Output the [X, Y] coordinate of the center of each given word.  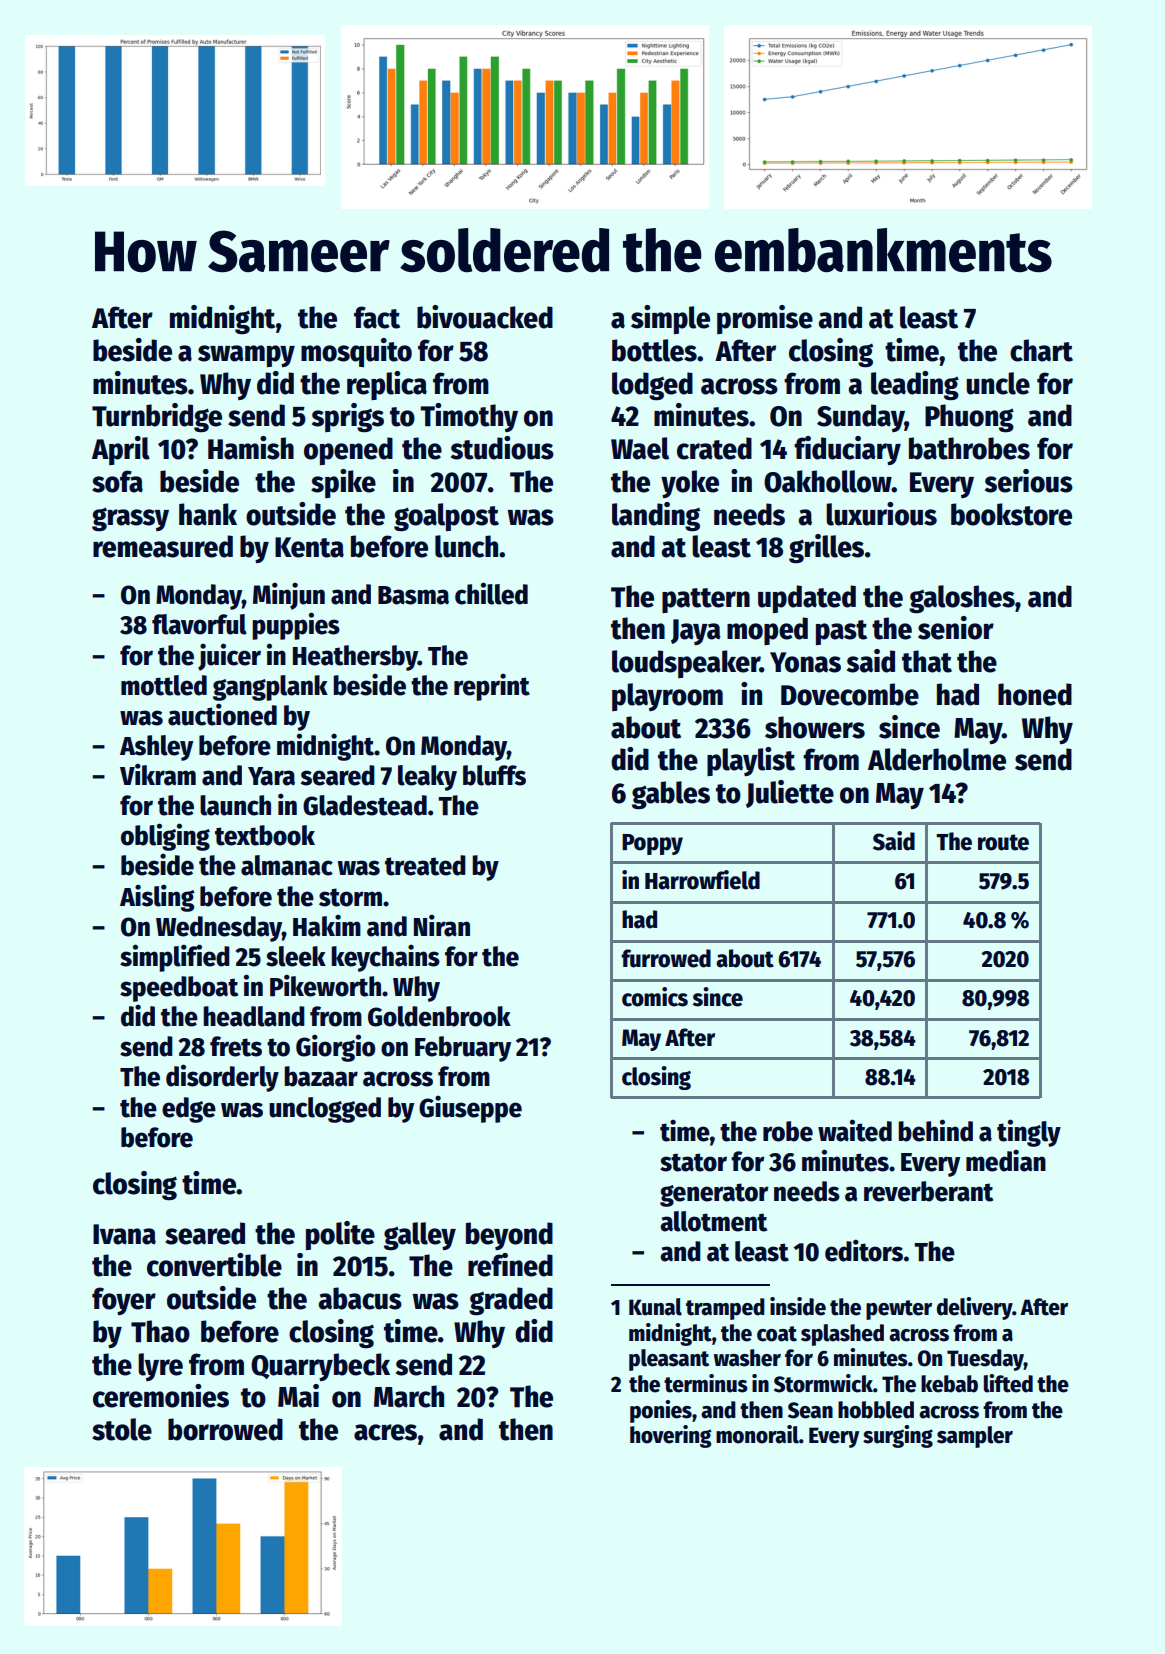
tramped [725, 1309]
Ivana [124, 1234]
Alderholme [937, 759]
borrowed [225, 1429]
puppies [296, 626]
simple [670, 319]
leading [915, 386]
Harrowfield [702, 880]
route [1003, 842]
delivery [974, 1308]
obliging [165, 837]
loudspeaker [686, 664]
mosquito [356, 352]
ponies [661, 1411]
